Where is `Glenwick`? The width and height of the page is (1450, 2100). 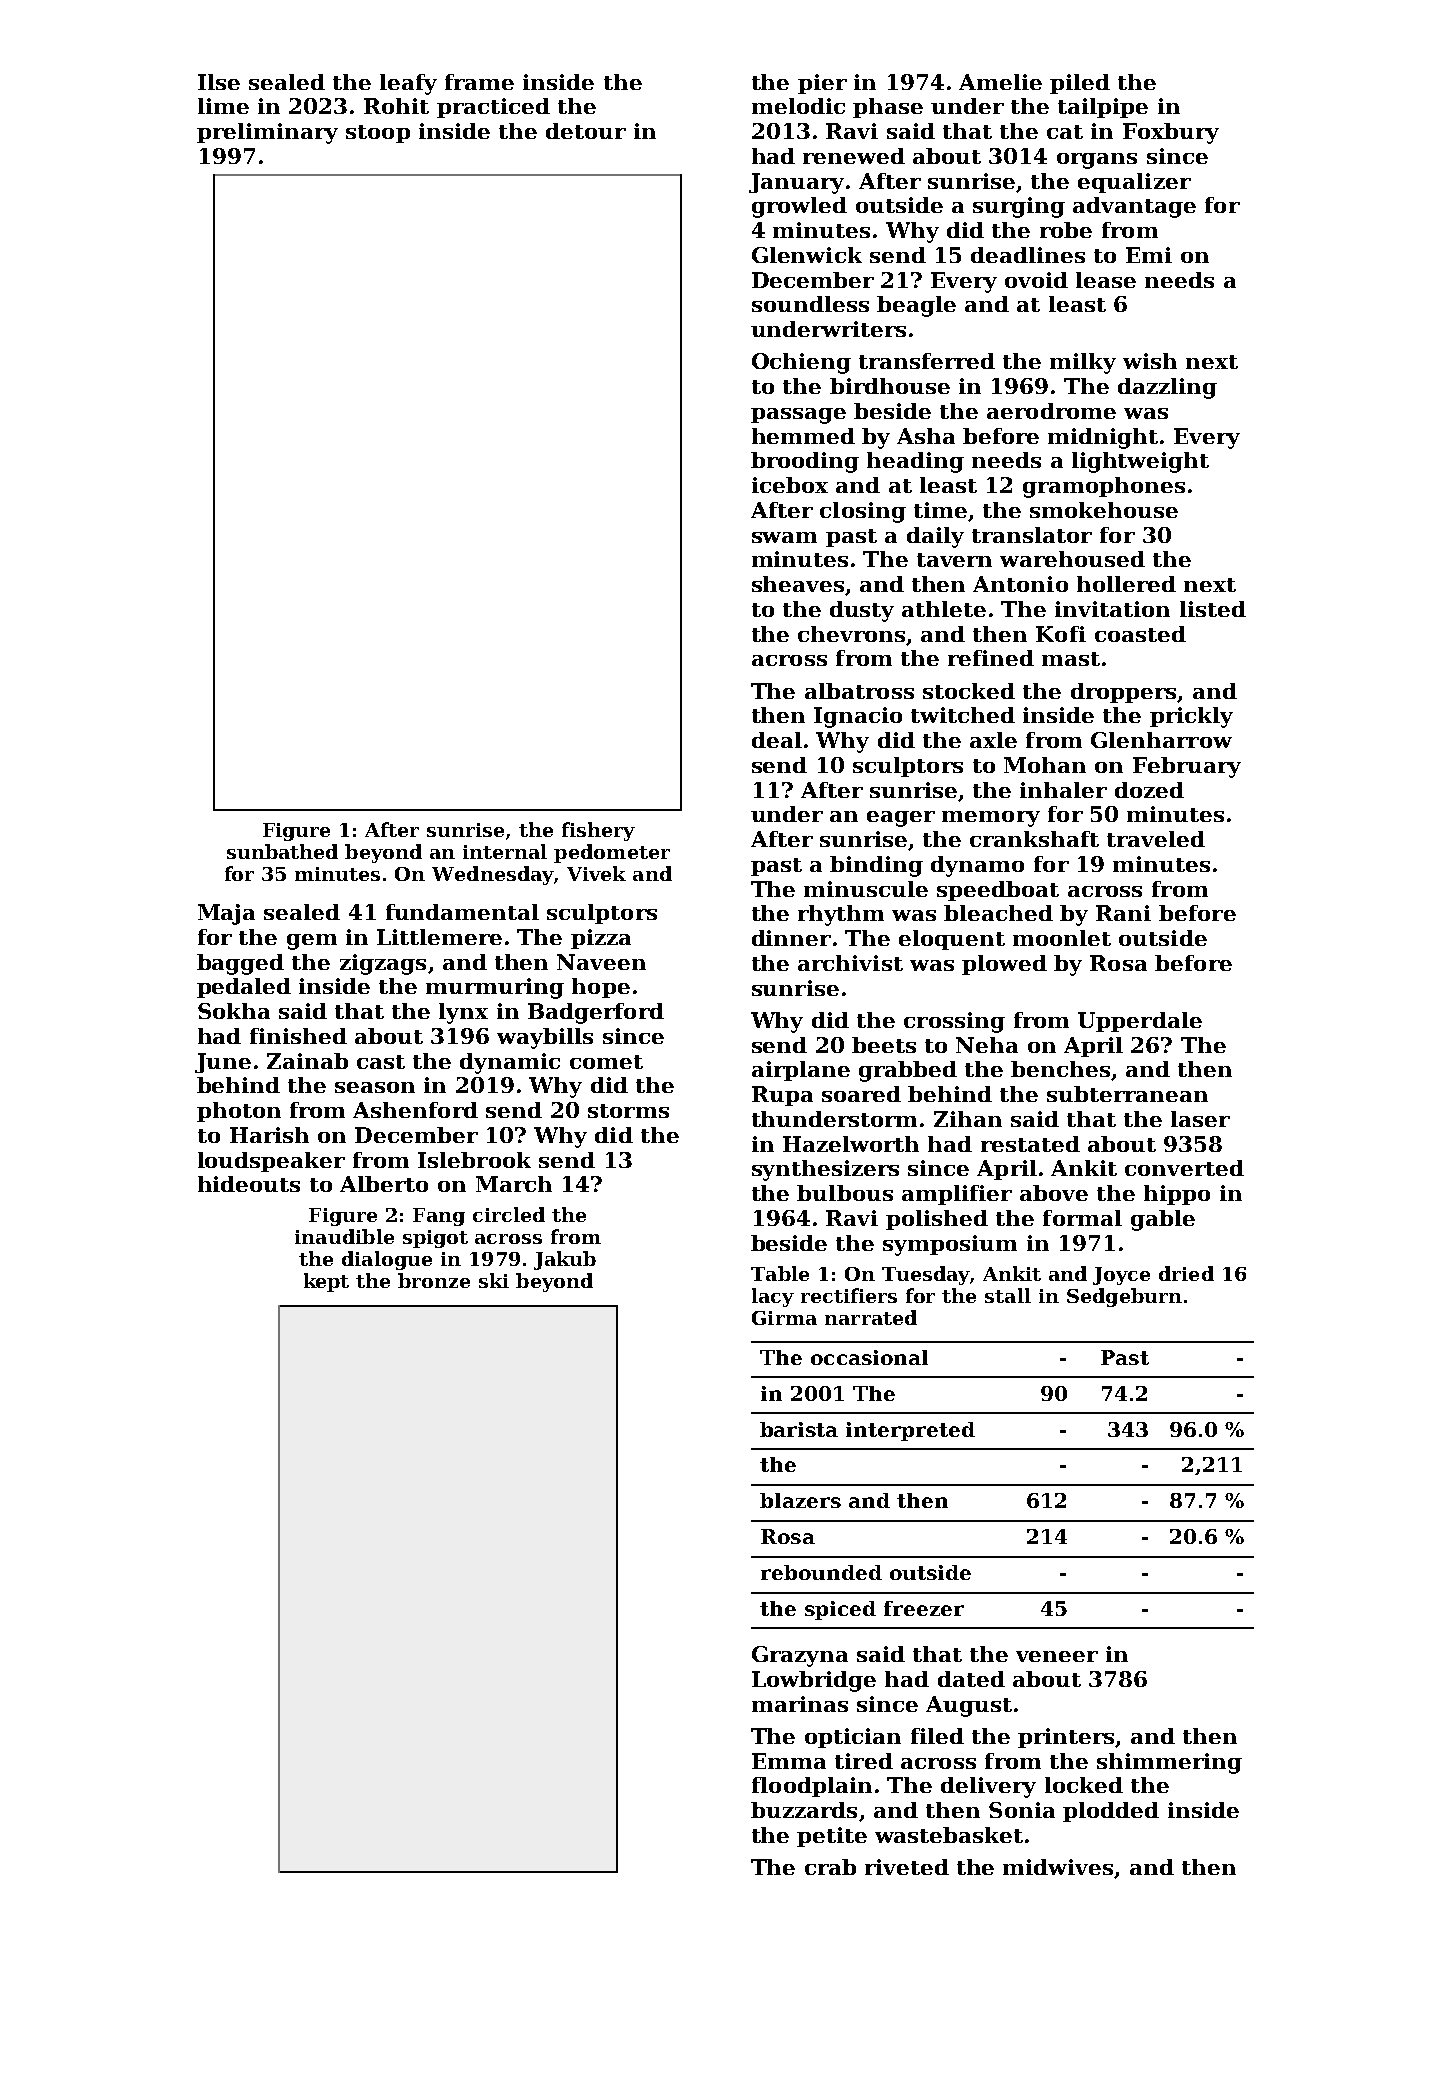
Glenwick is located at coordinates (807, 255).
